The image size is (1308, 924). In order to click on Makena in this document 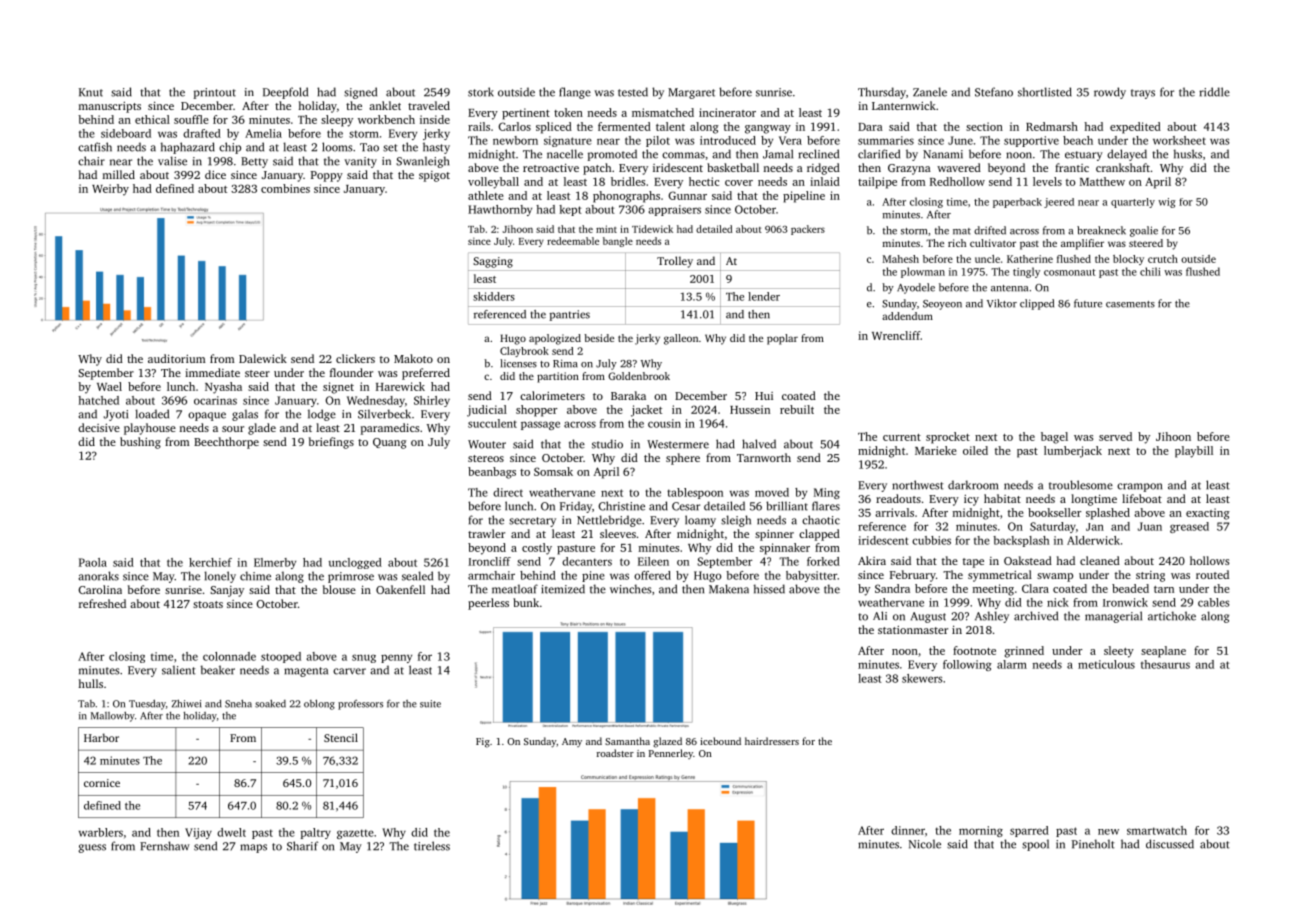, I will do `click(729, 589)`.
